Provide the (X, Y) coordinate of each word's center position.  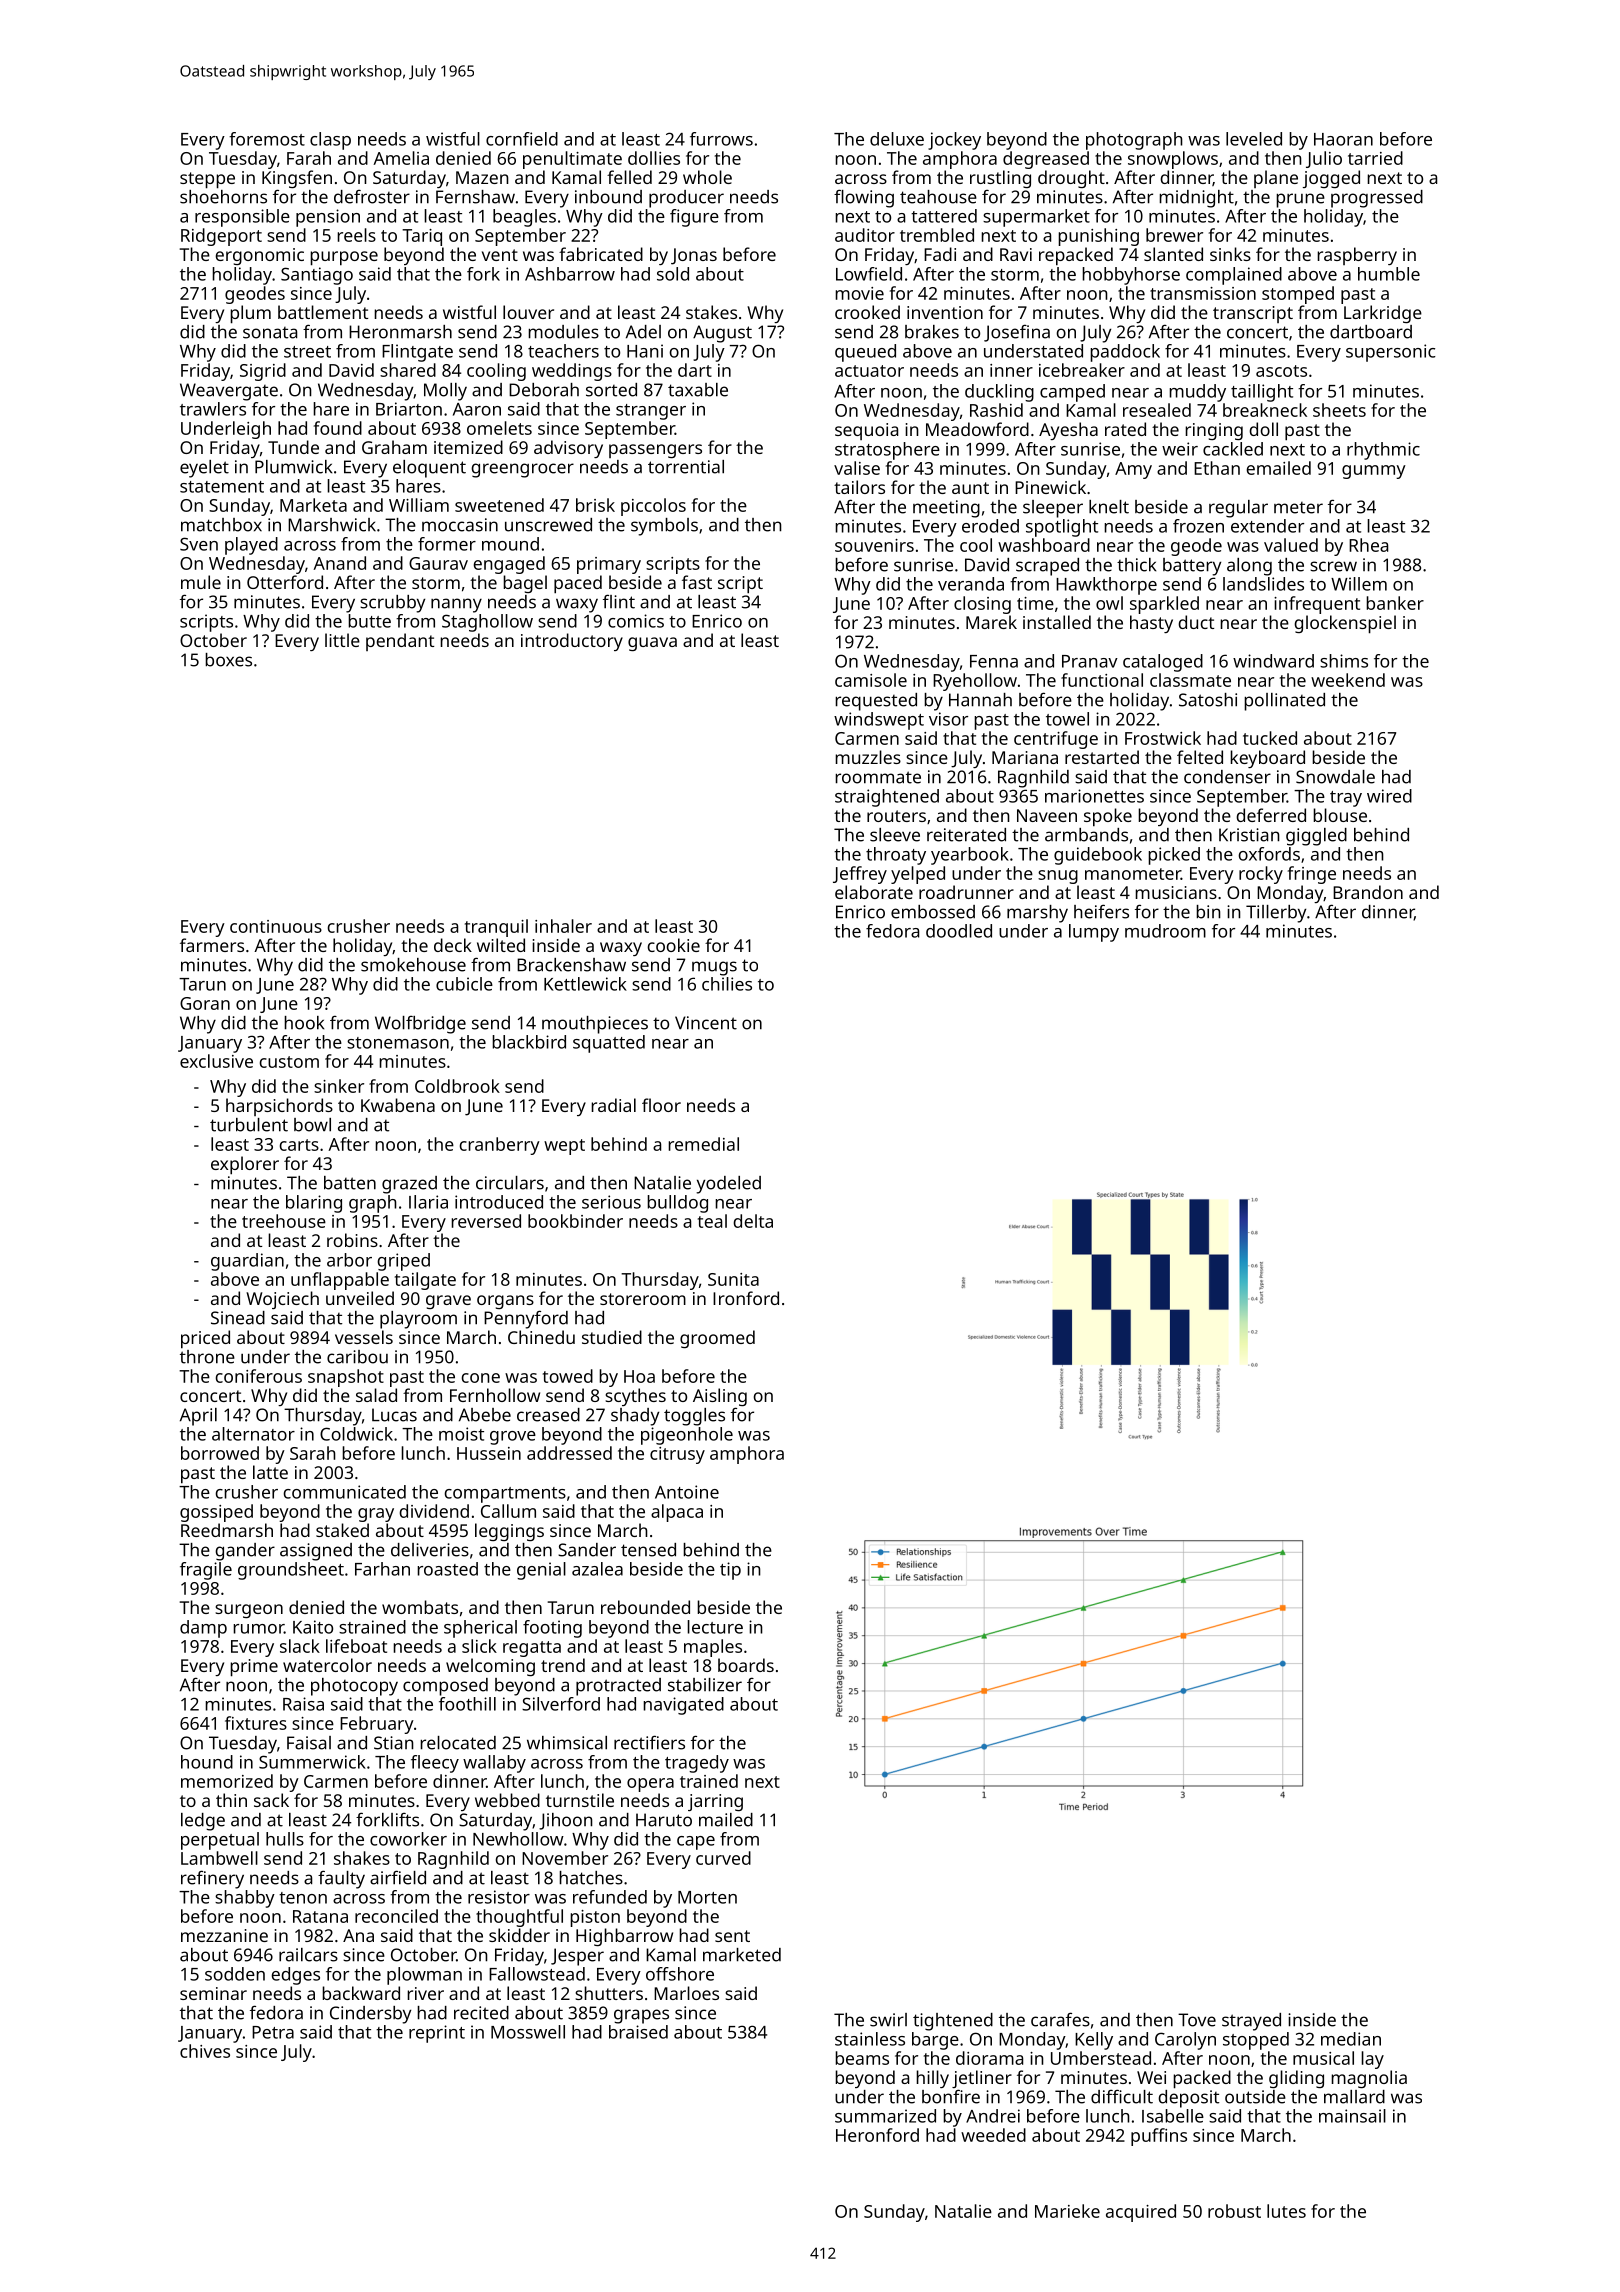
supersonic (1391, 353)
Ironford (746, 1298)
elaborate (874, 892)
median (1351, 2039)
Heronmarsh (400, 332)
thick (1136, 565)
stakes (711, 312)
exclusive (216, 1061)
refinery (212, 1879)
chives (205, 2051)
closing (982, 605)
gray (376, 1515)
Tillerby (1276, 914)
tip (730, 1571)
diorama (989, 2058)
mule (201, 582)
